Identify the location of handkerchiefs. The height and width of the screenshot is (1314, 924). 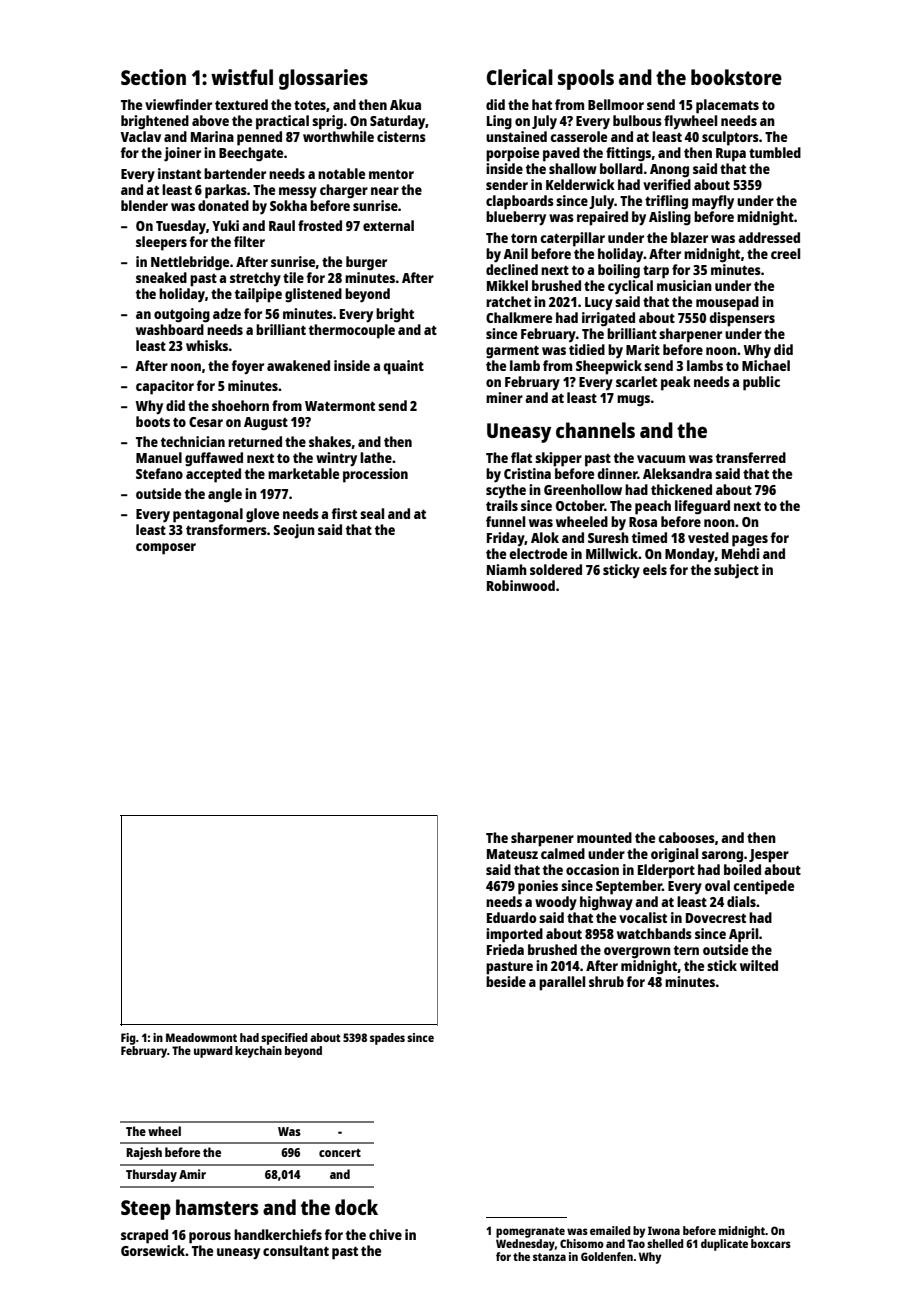
(278, 1234).
